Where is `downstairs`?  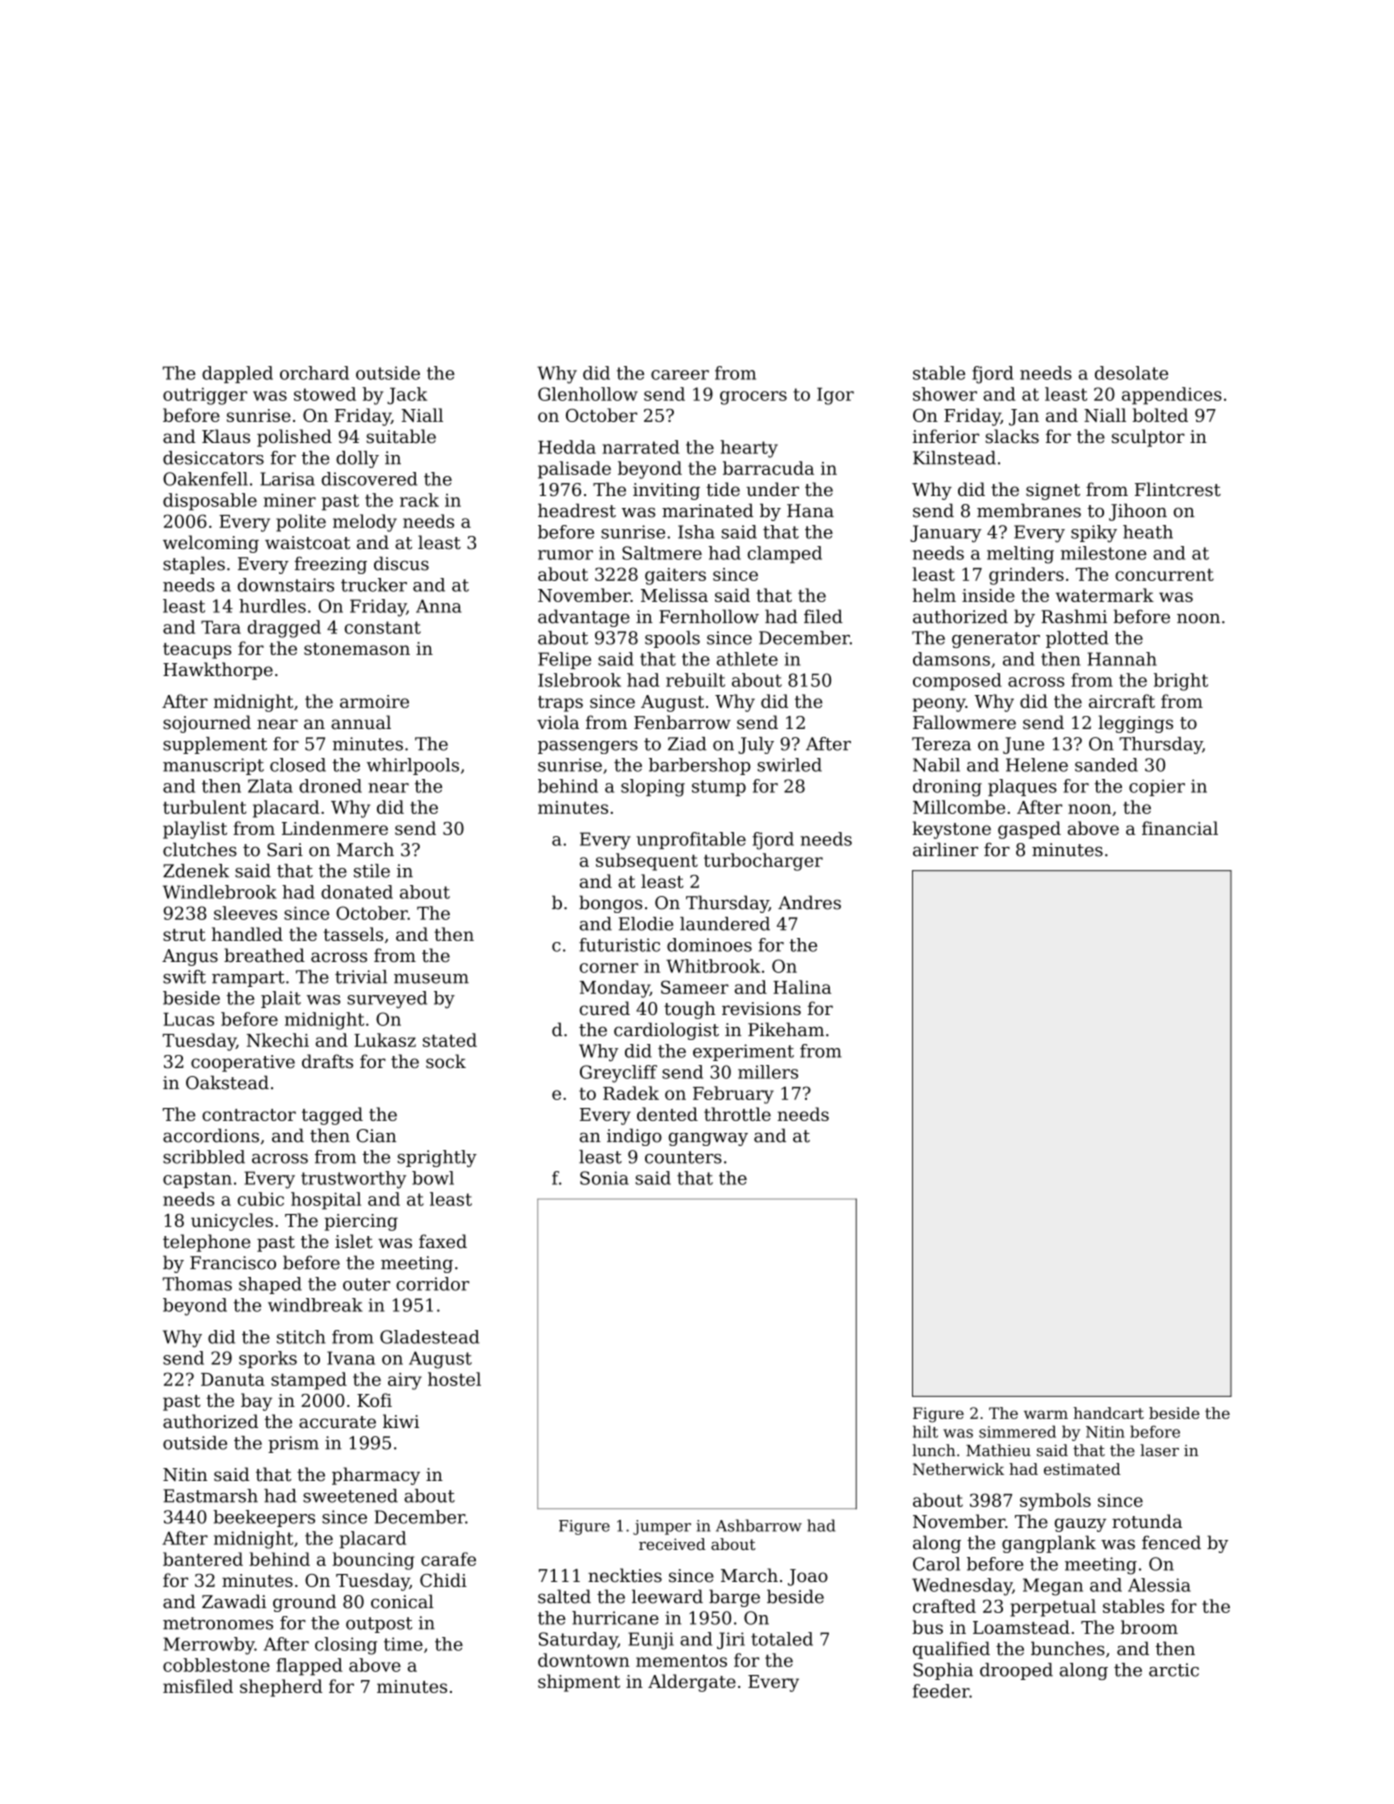
downstairs is located at coordinates (286, 585).
